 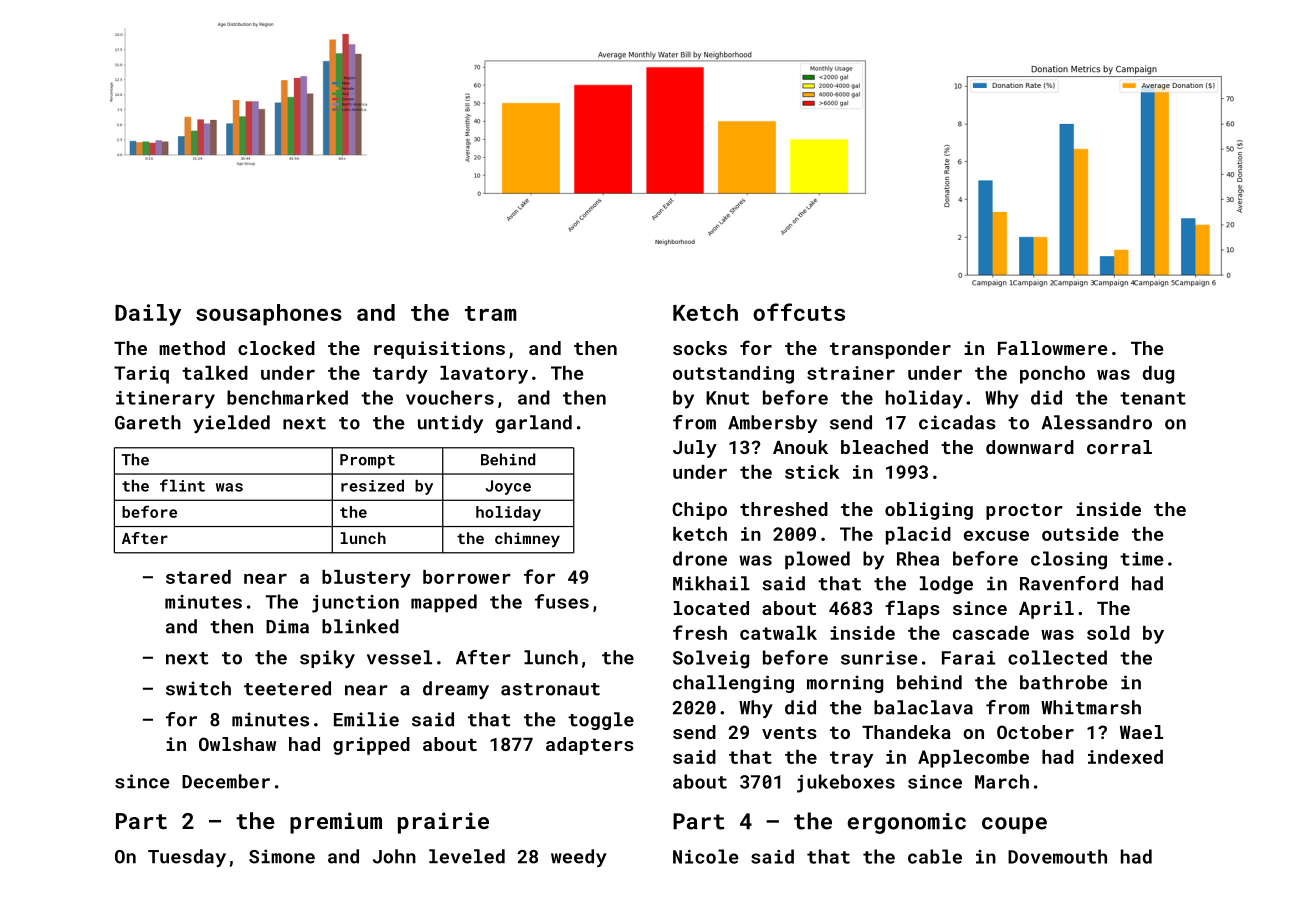 I want to click on bathrobe, so click(x=1064, y=682).
